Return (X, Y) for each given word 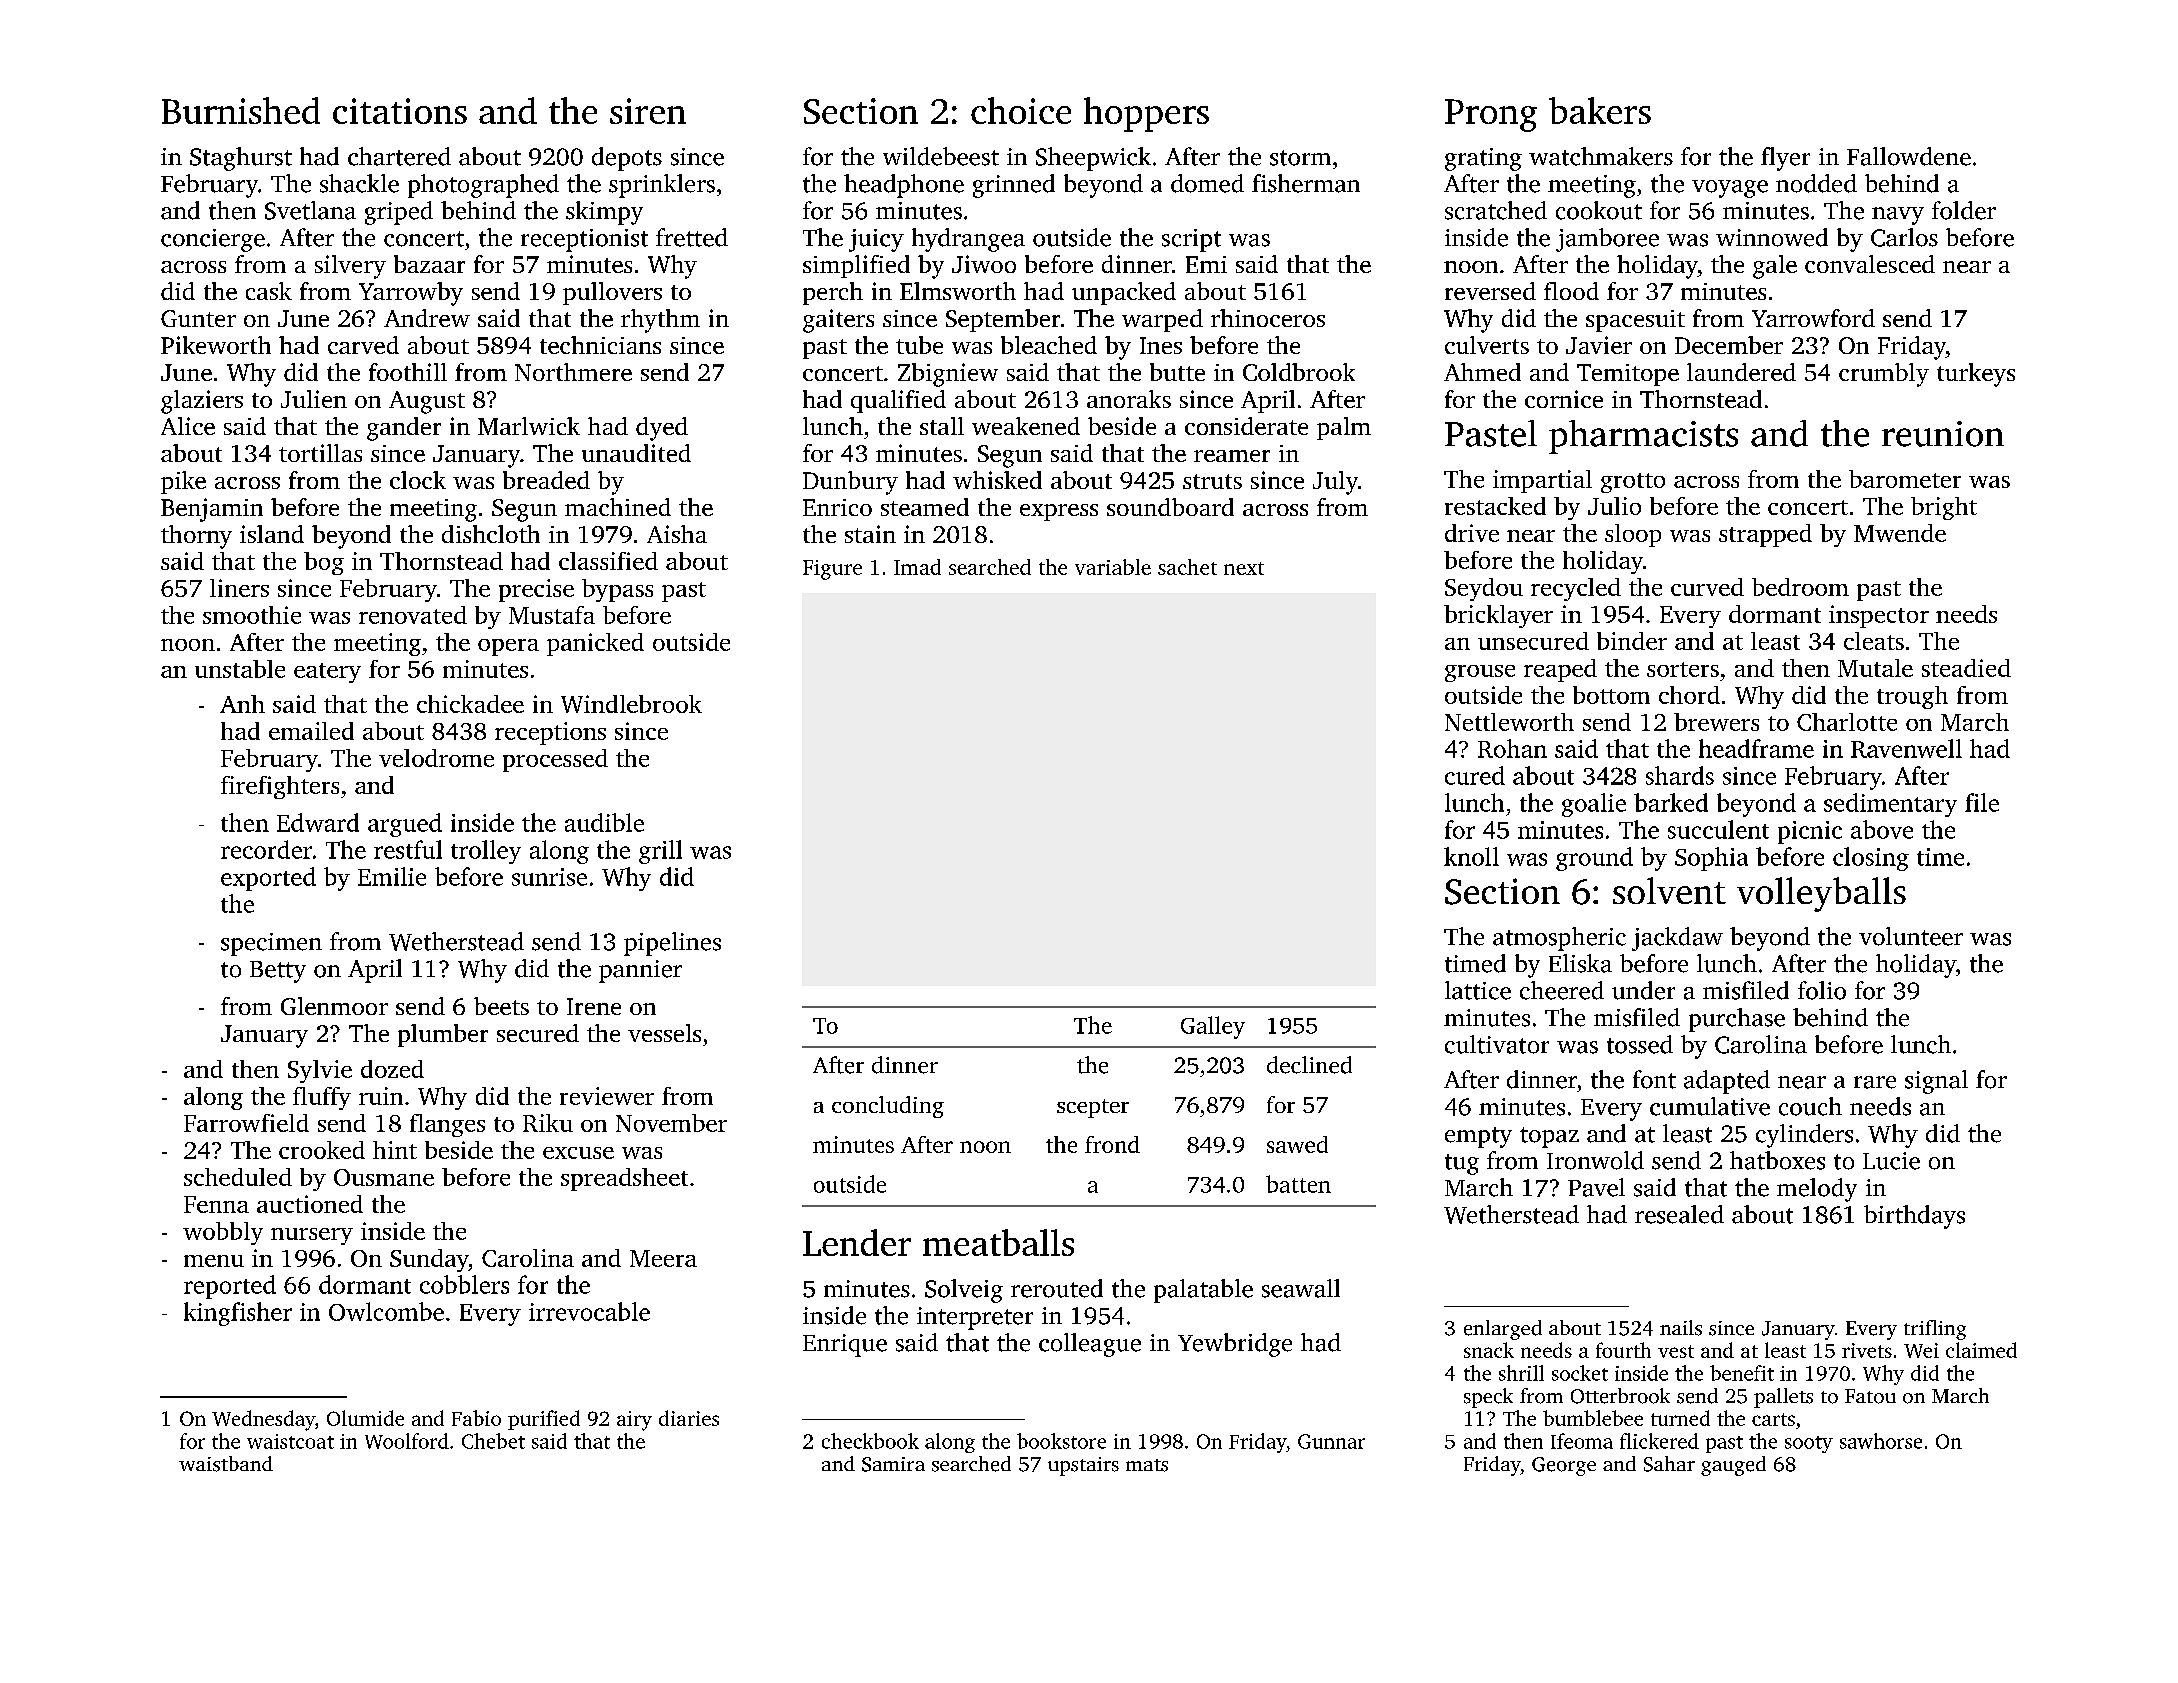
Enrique (845, 1345)
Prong (1491, 115)
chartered (399, 156)
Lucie (1891, 1161)
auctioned (310, 1204)
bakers (1600, 110)
